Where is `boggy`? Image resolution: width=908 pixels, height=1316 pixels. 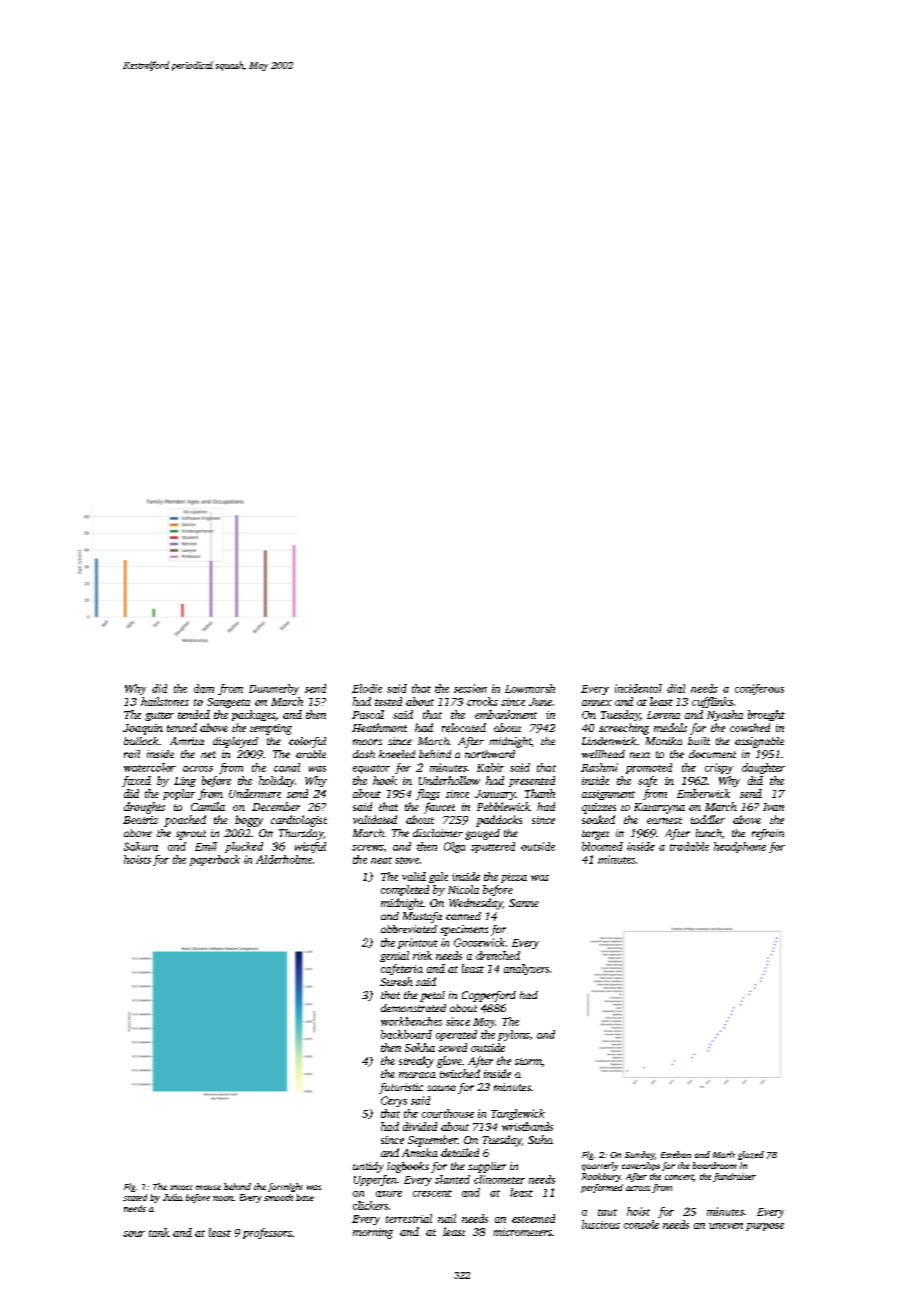 boggy is located at coordinates (249, 821).
